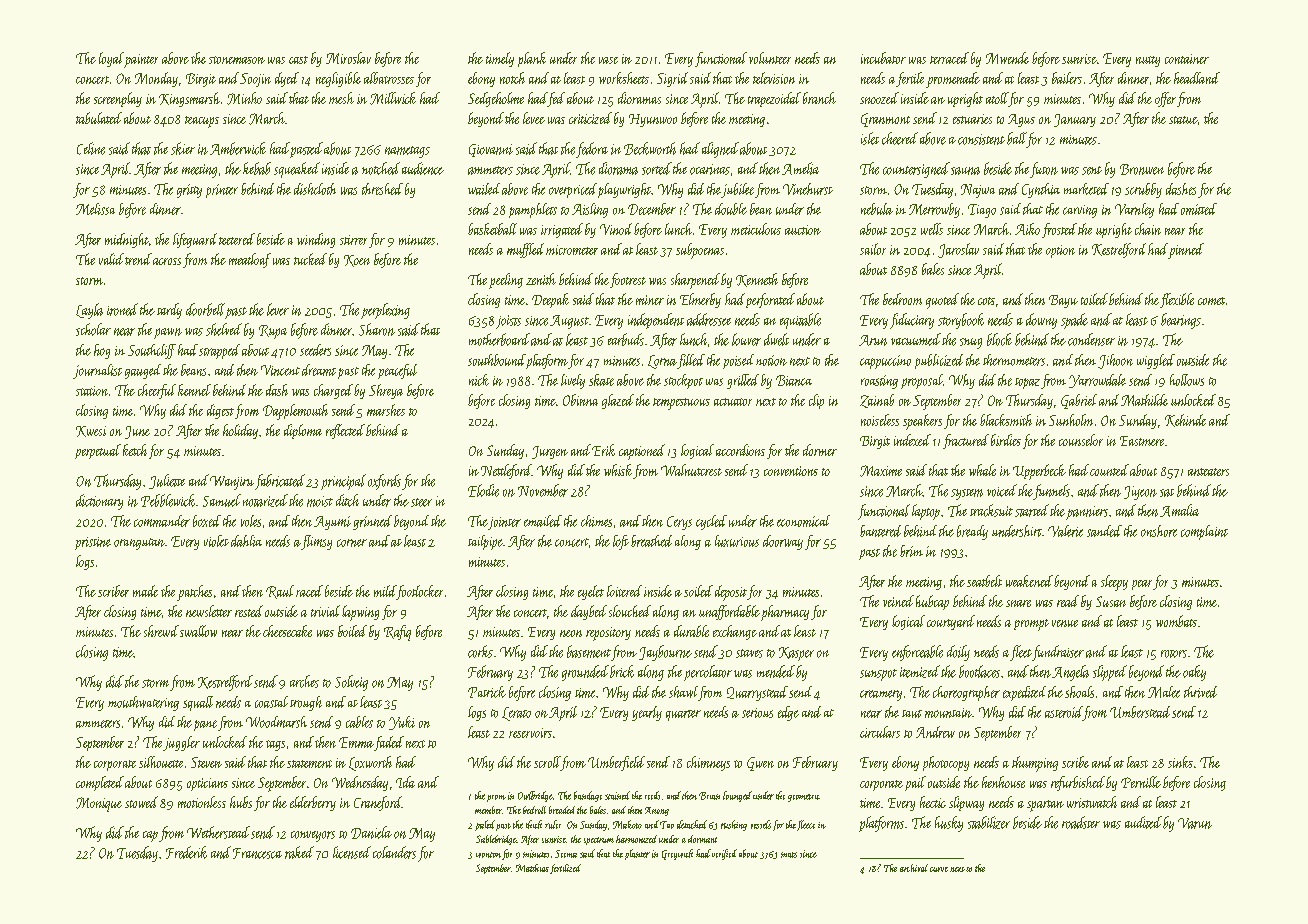 Image resolution: width=1308 pixels, height=924 pixels. Describe the element at coordinates (883, 58) in the page. I see `incubator` at that location.
